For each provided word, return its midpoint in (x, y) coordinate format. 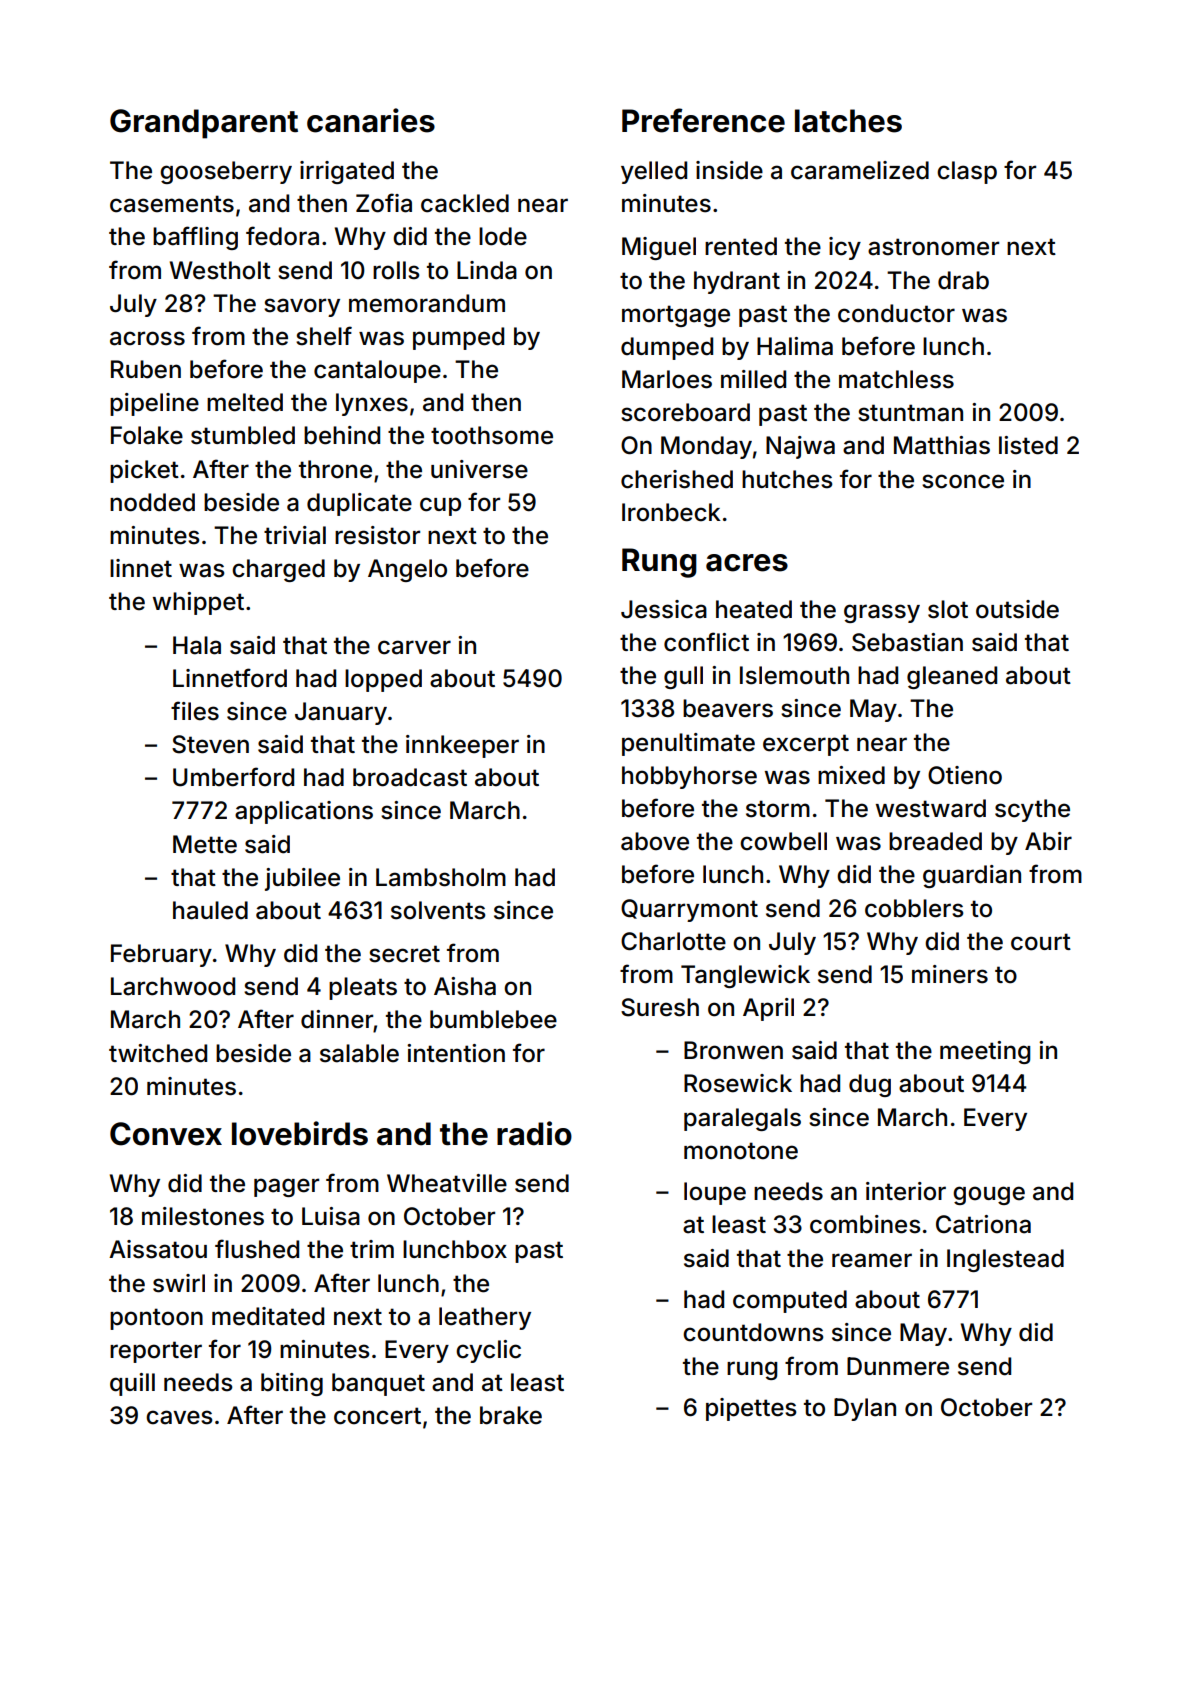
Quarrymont (689, 910)
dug (870, 1085)
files (195, 711)
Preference (703, 120)
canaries (371, 120)
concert (377, 1416)
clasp (967, 172)
